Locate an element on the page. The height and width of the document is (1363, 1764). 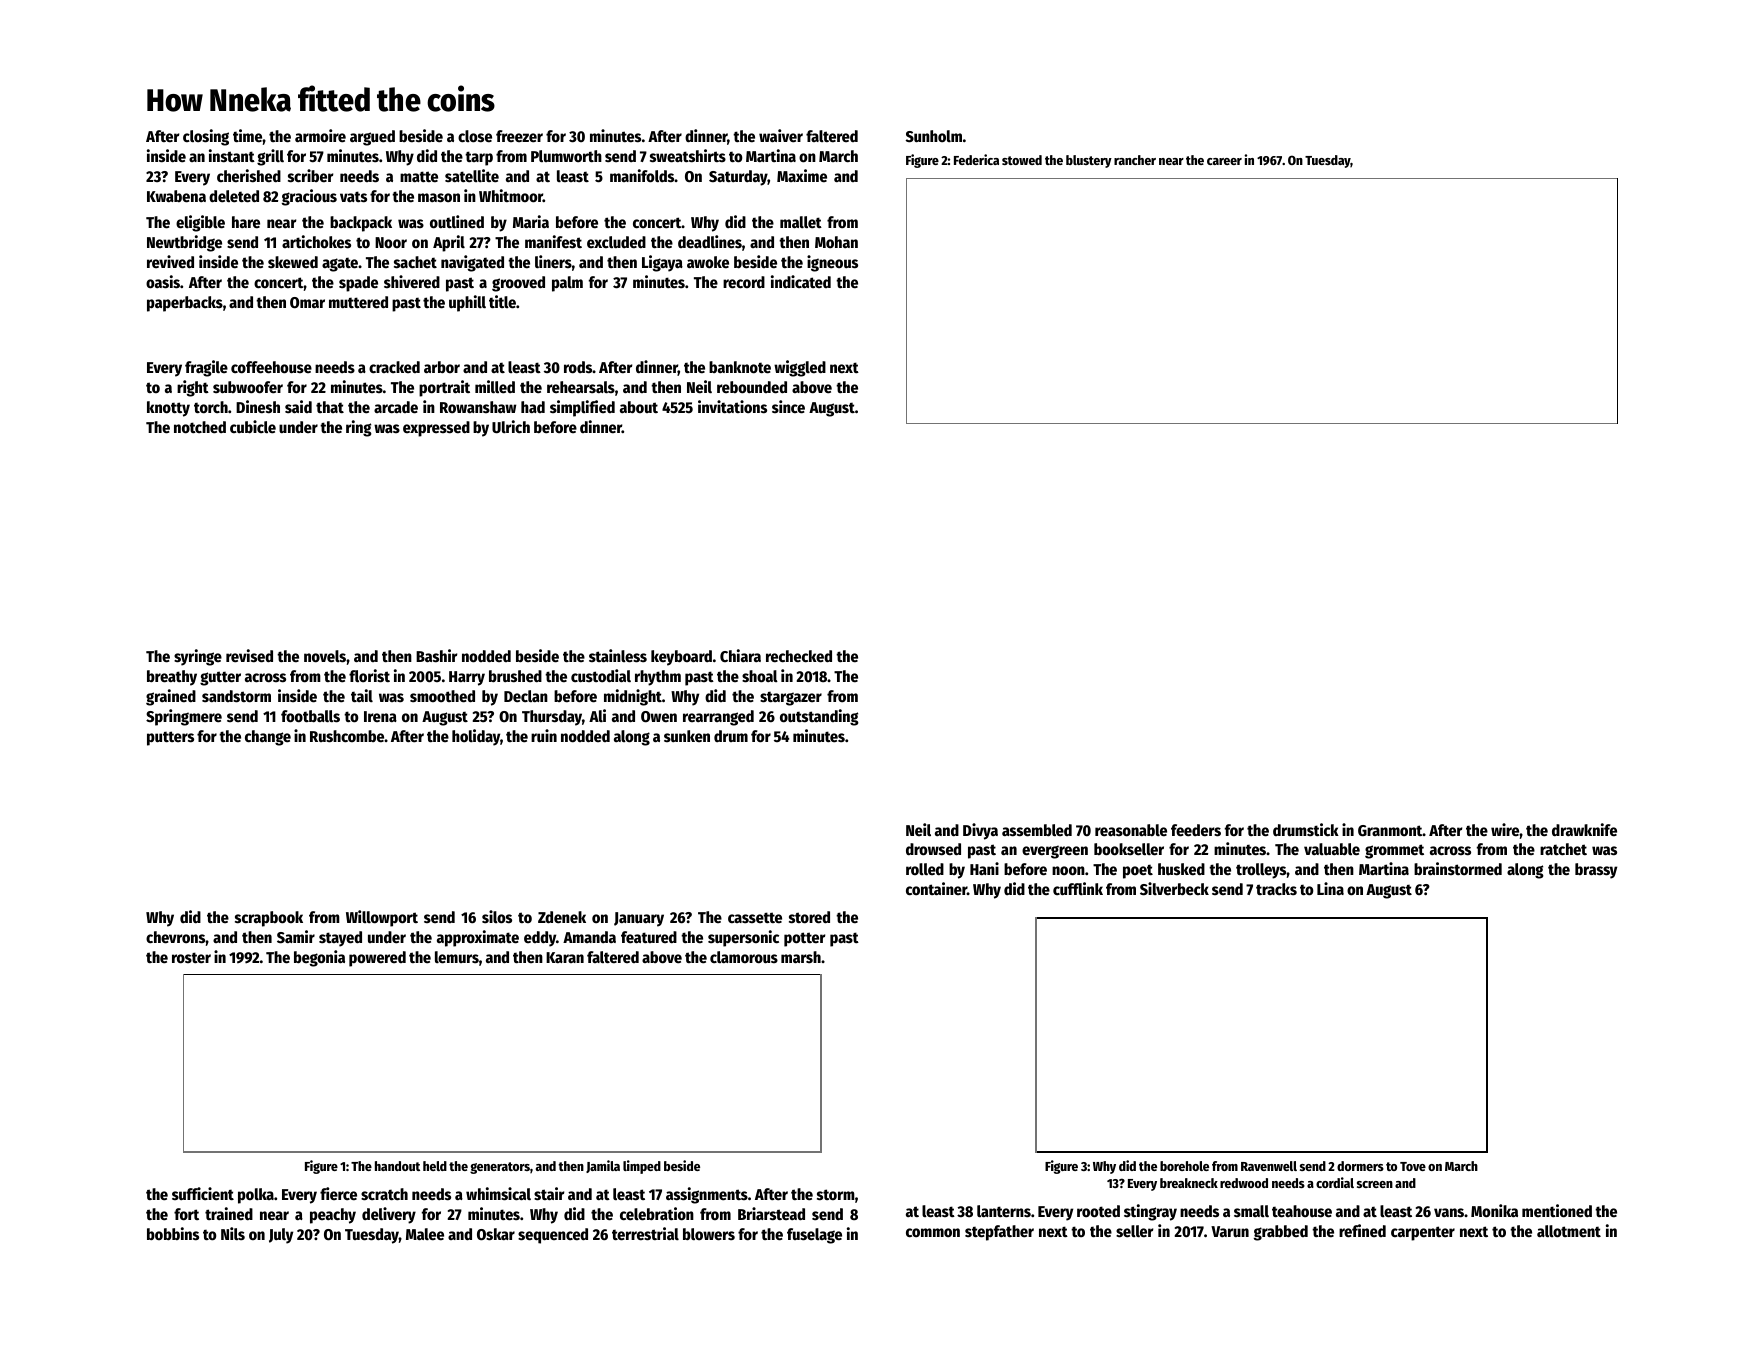
valuable is located at coordinates (1332, 849).
